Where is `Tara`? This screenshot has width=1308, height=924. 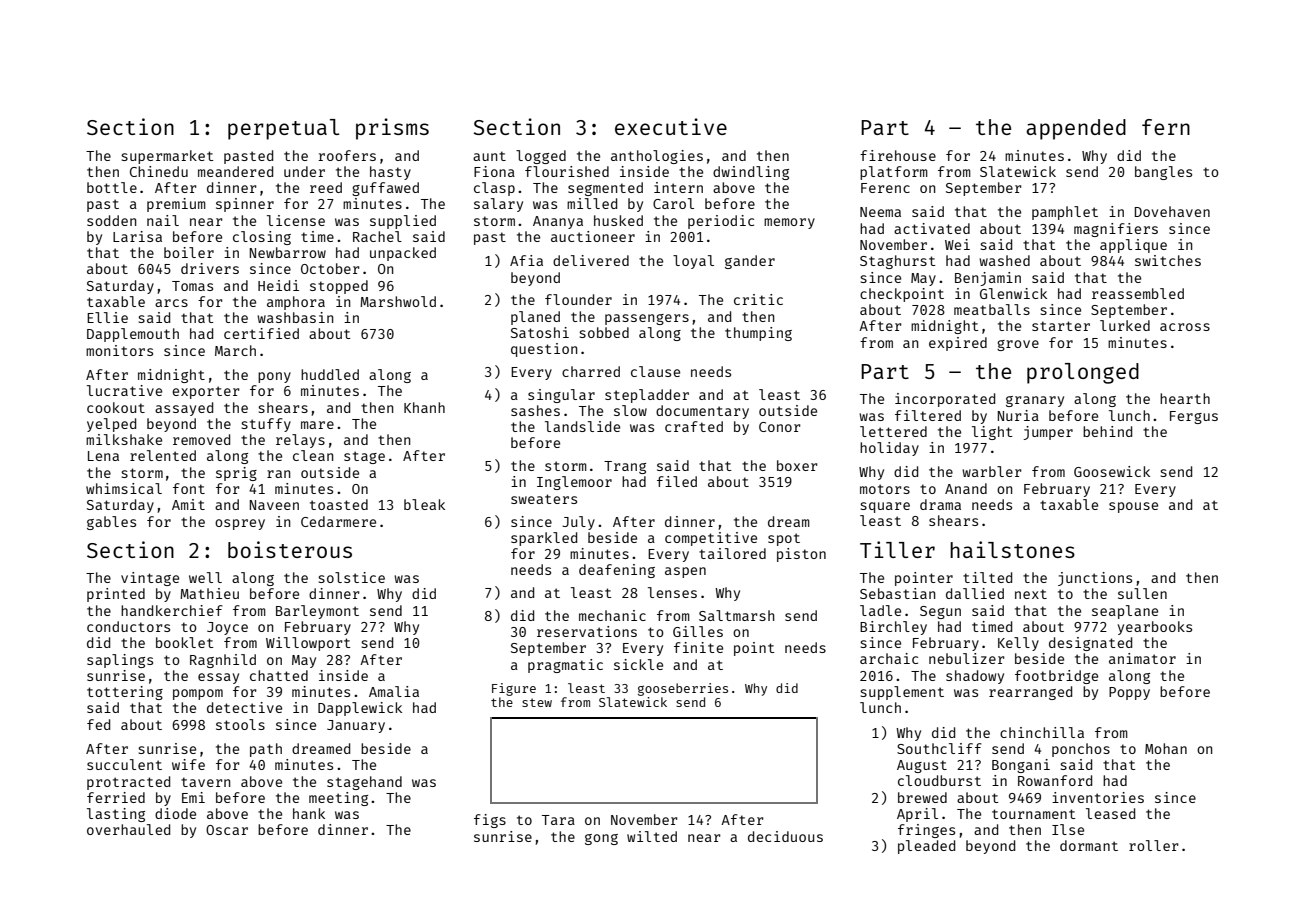
Tara is located at coordinates (558, 820).
